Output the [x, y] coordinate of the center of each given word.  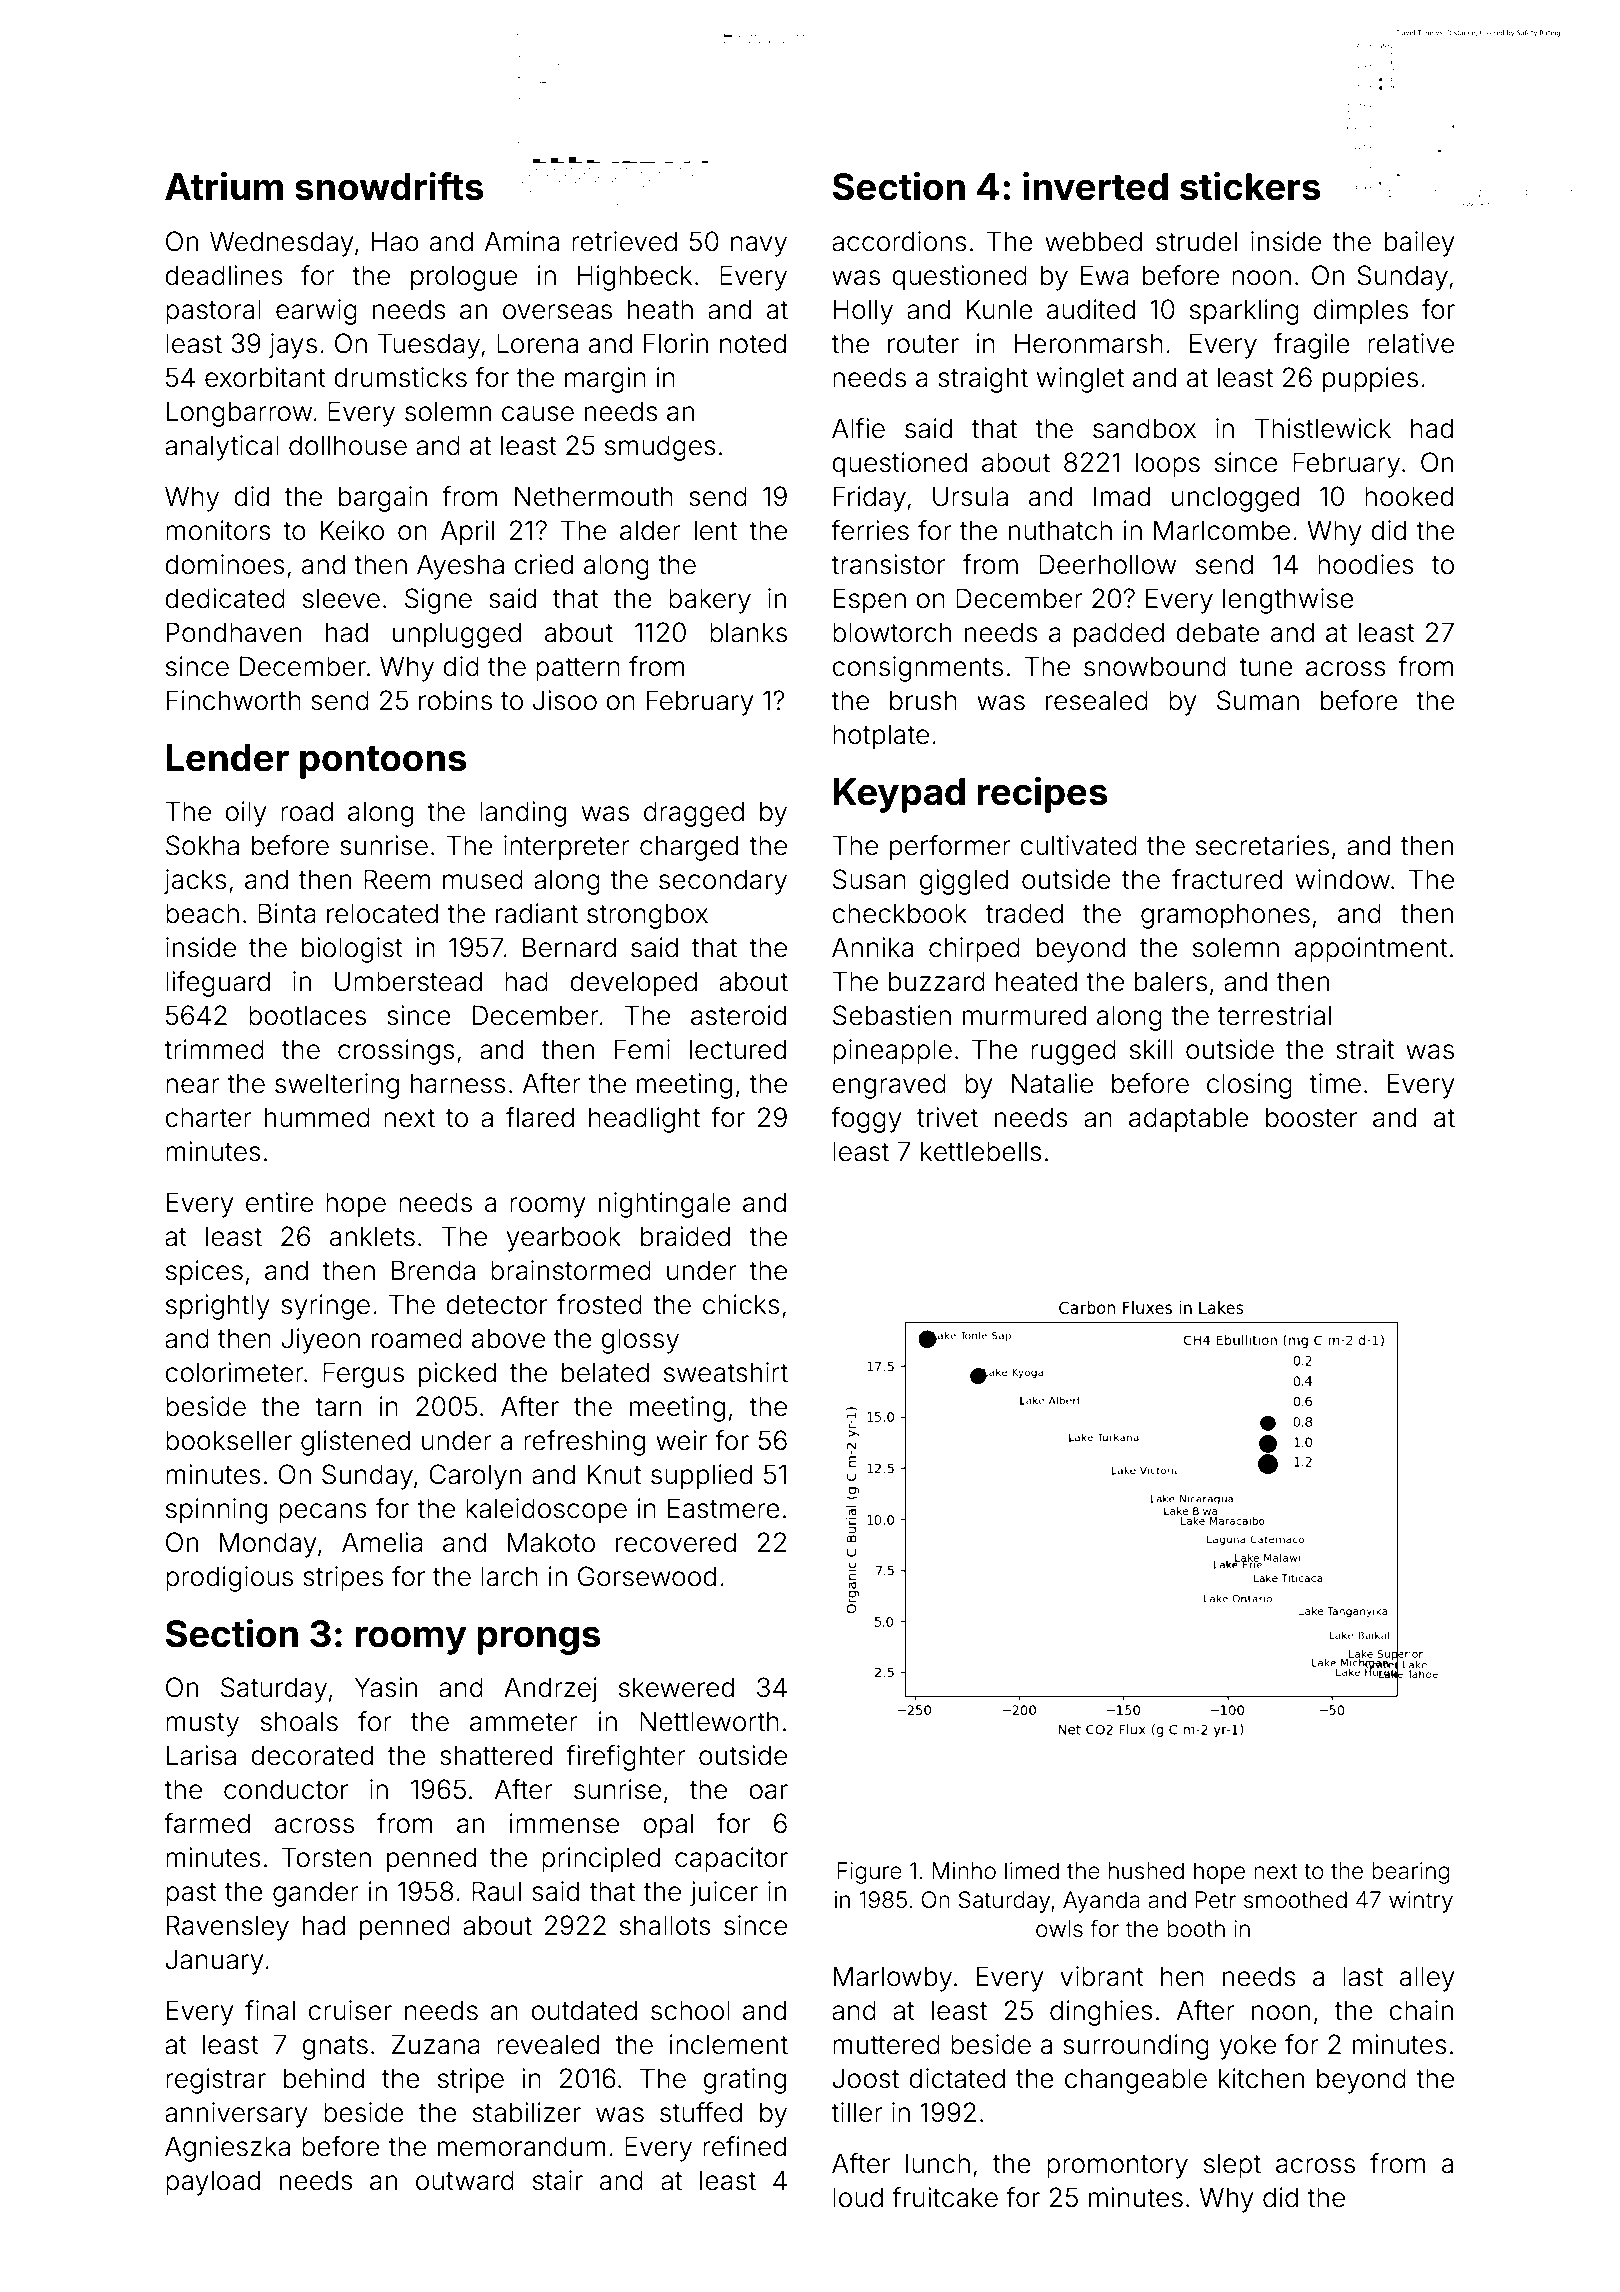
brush [923, 700]
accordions [899, 241]
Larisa [201, 1755]
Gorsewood [647, 1576]
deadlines [224, 275]
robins [455, 700]
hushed [1146, 1871]
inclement [729, 2044]
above [508, 1338]
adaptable [1188, 1120]
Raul [496, 1891]
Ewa [1105, 275]
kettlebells [981, 1151]
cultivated [1078, 845]
